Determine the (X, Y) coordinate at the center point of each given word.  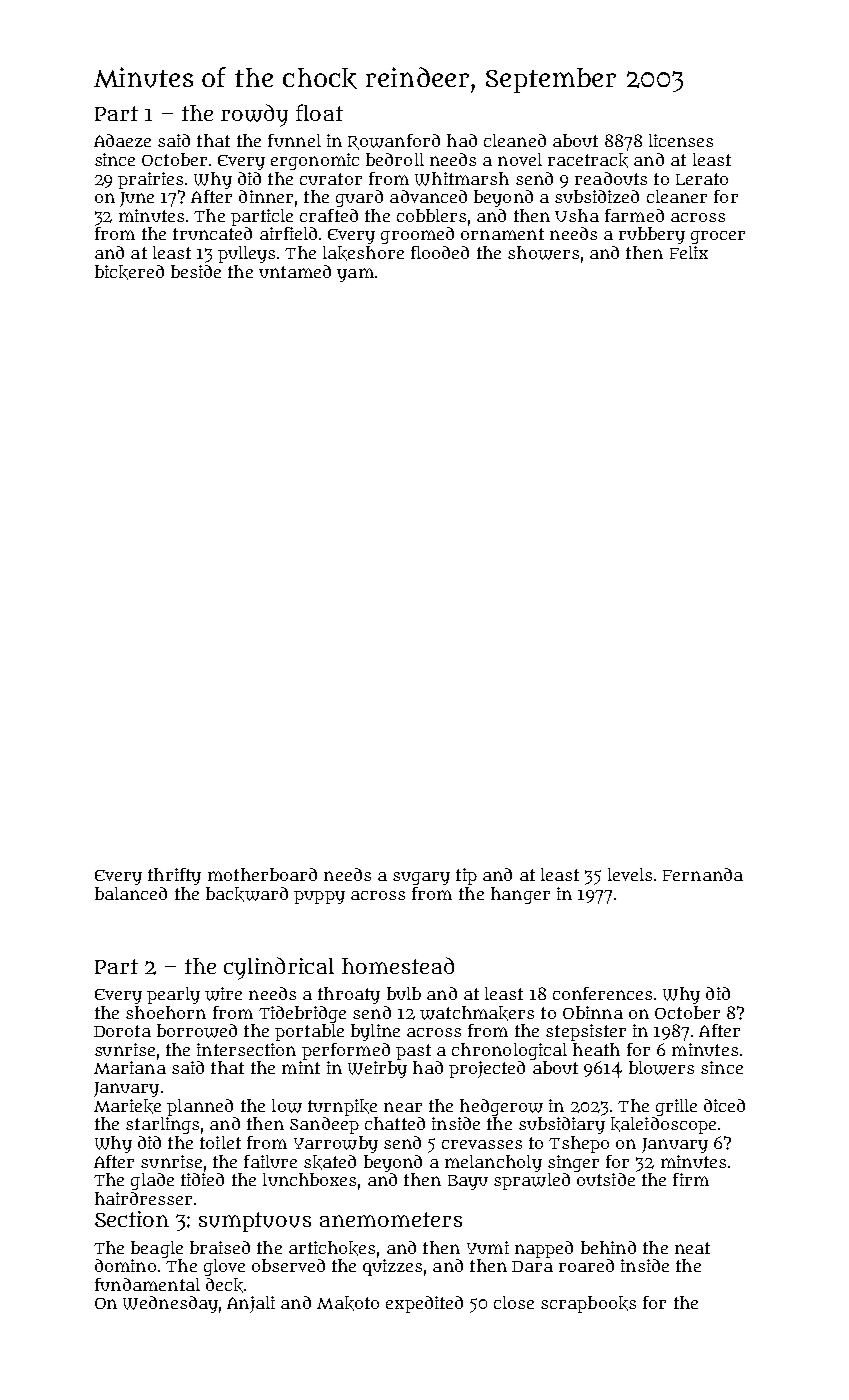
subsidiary (562, 1125)
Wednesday (170, 1304)
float (319, 112)
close (514, 1302)
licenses (681, 140)
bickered (129, 272)
